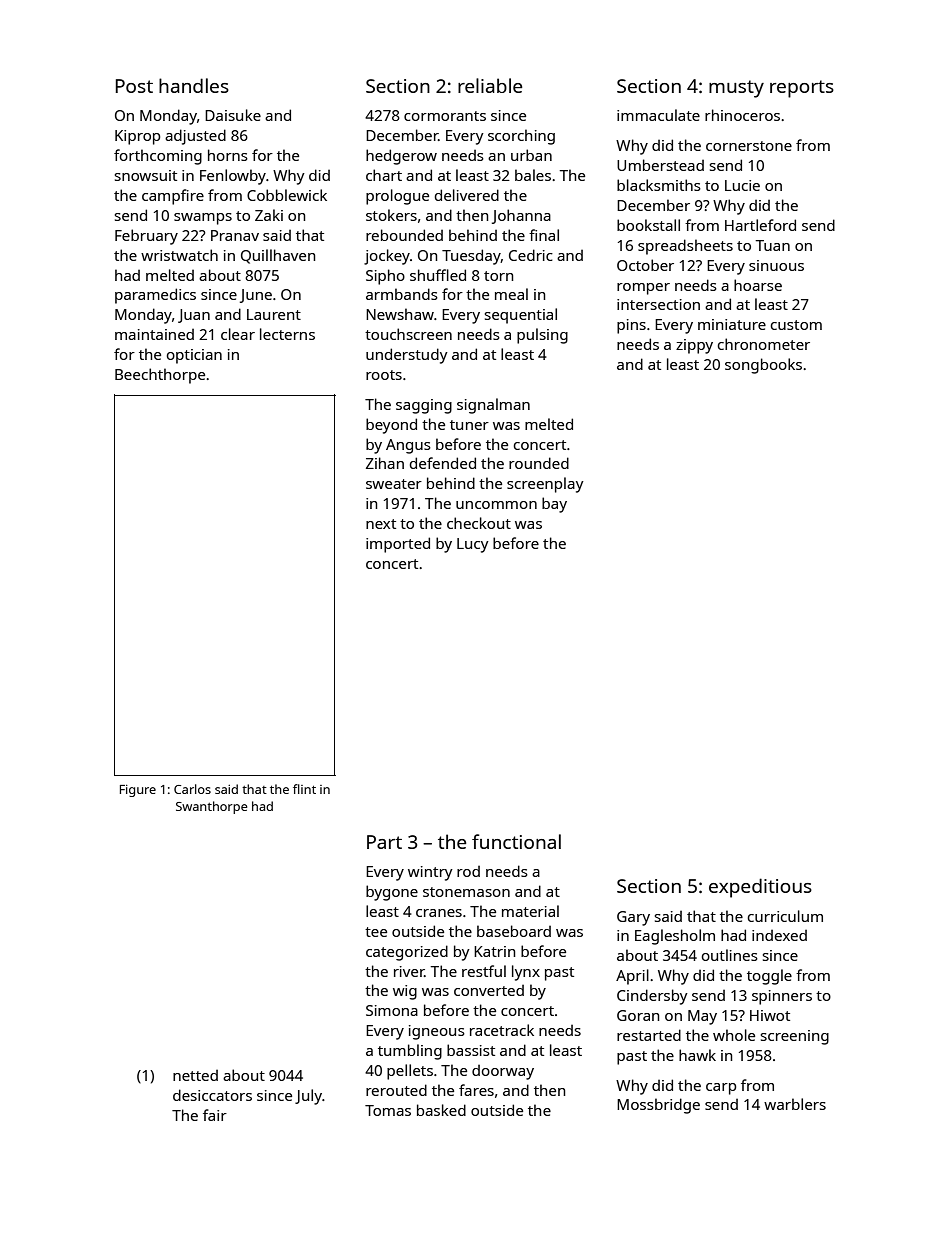 The image size is (952, 1233). What do you see at coordinates (802, 89) in the screenshot?
I see `reports` at bounding box center [802, 89].
